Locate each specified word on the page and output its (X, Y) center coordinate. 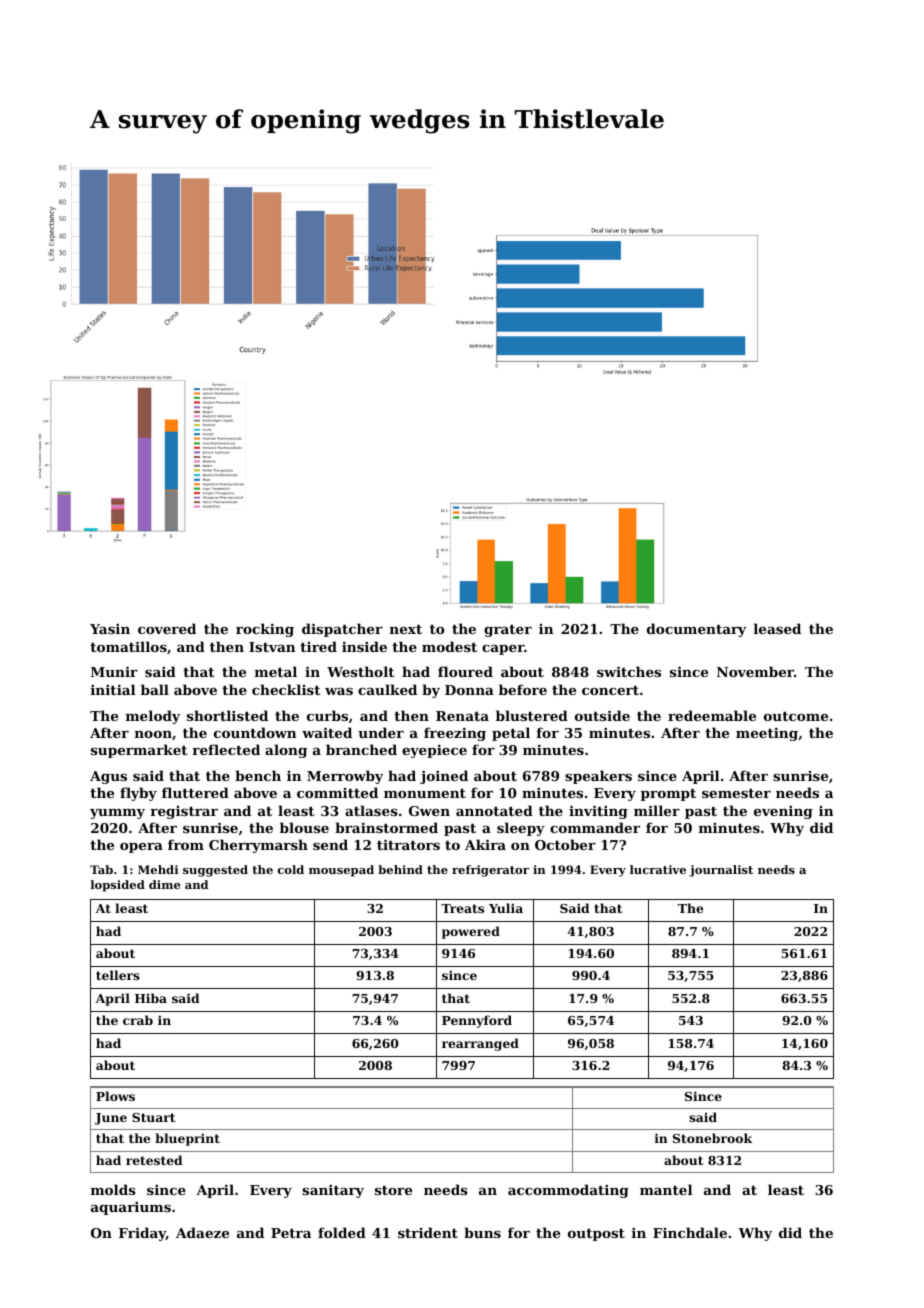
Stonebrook (712, 1138)
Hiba (151, 998)
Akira (485, 844)
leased (777, 628)
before (523, 689)
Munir (114, 671)
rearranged (480, 1044)
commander (595, 827)
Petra (291, 1233)
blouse (304, 827)
